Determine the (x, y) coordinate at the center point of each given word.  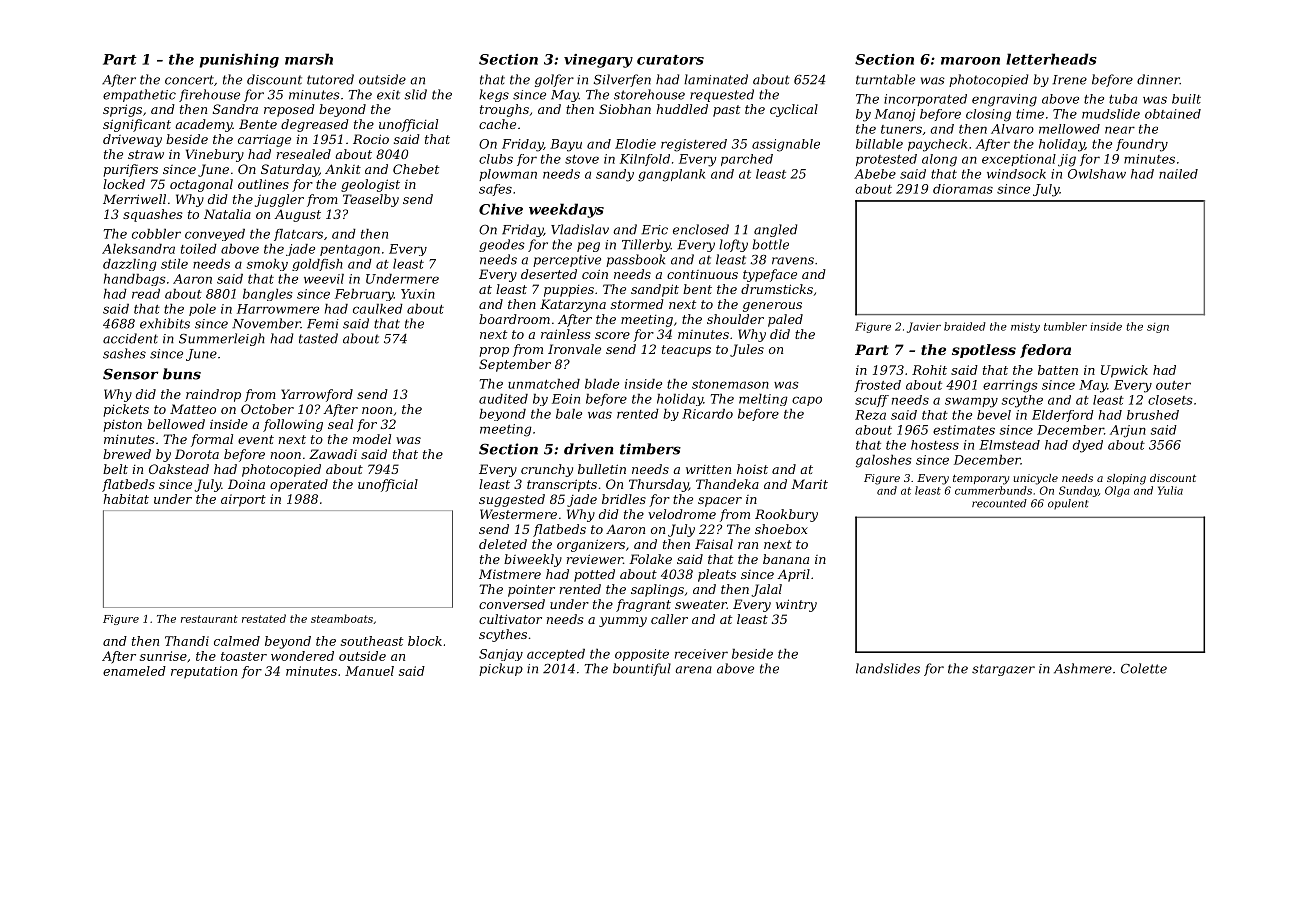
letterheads (1051, 59)
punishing (239, 60)
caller (669, 619)
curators (670, 60)
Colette (1144, 668)
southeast (372, 641)
